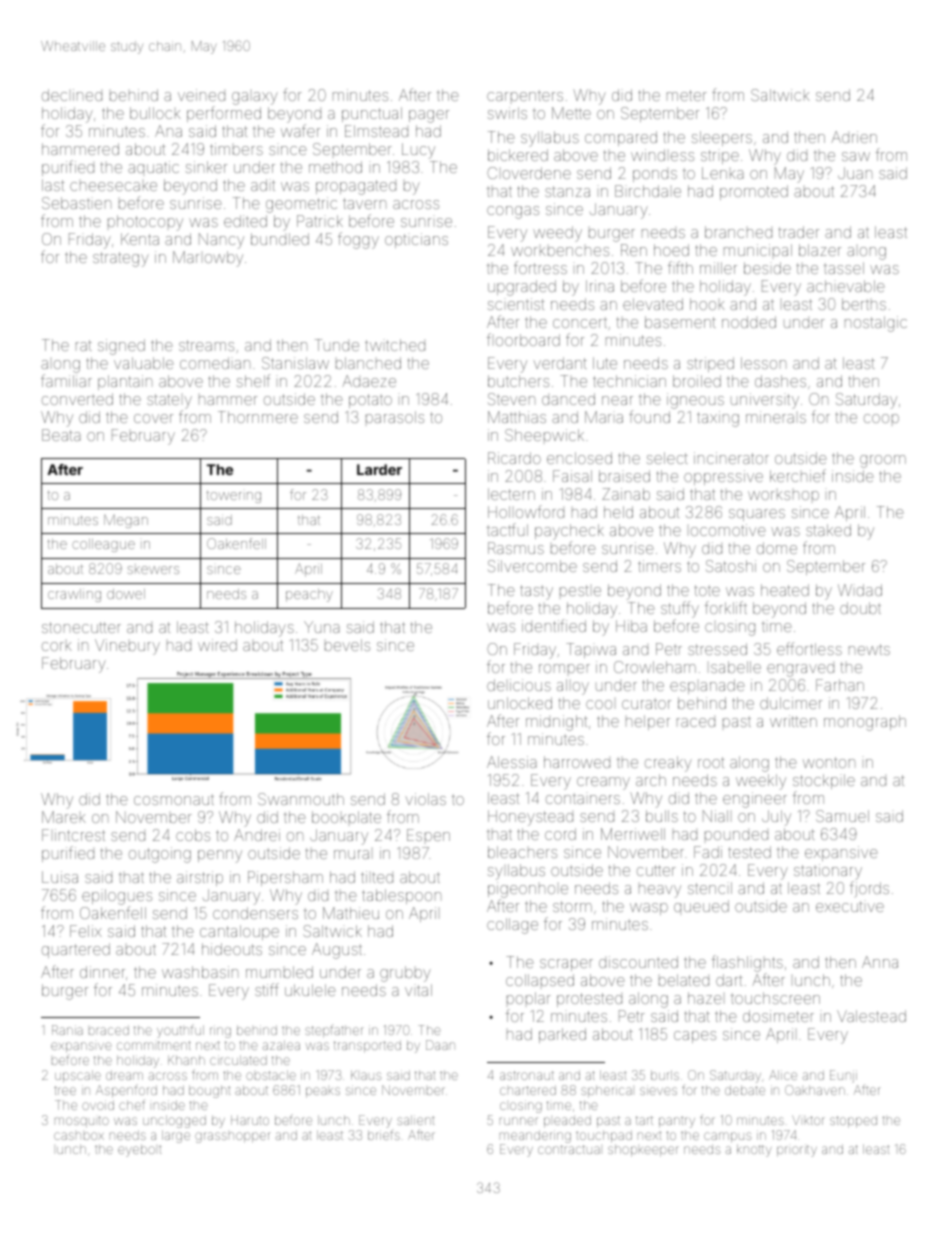 The height and width of the image is (1233, 952). I want to click on identified, so click(554, 625).
